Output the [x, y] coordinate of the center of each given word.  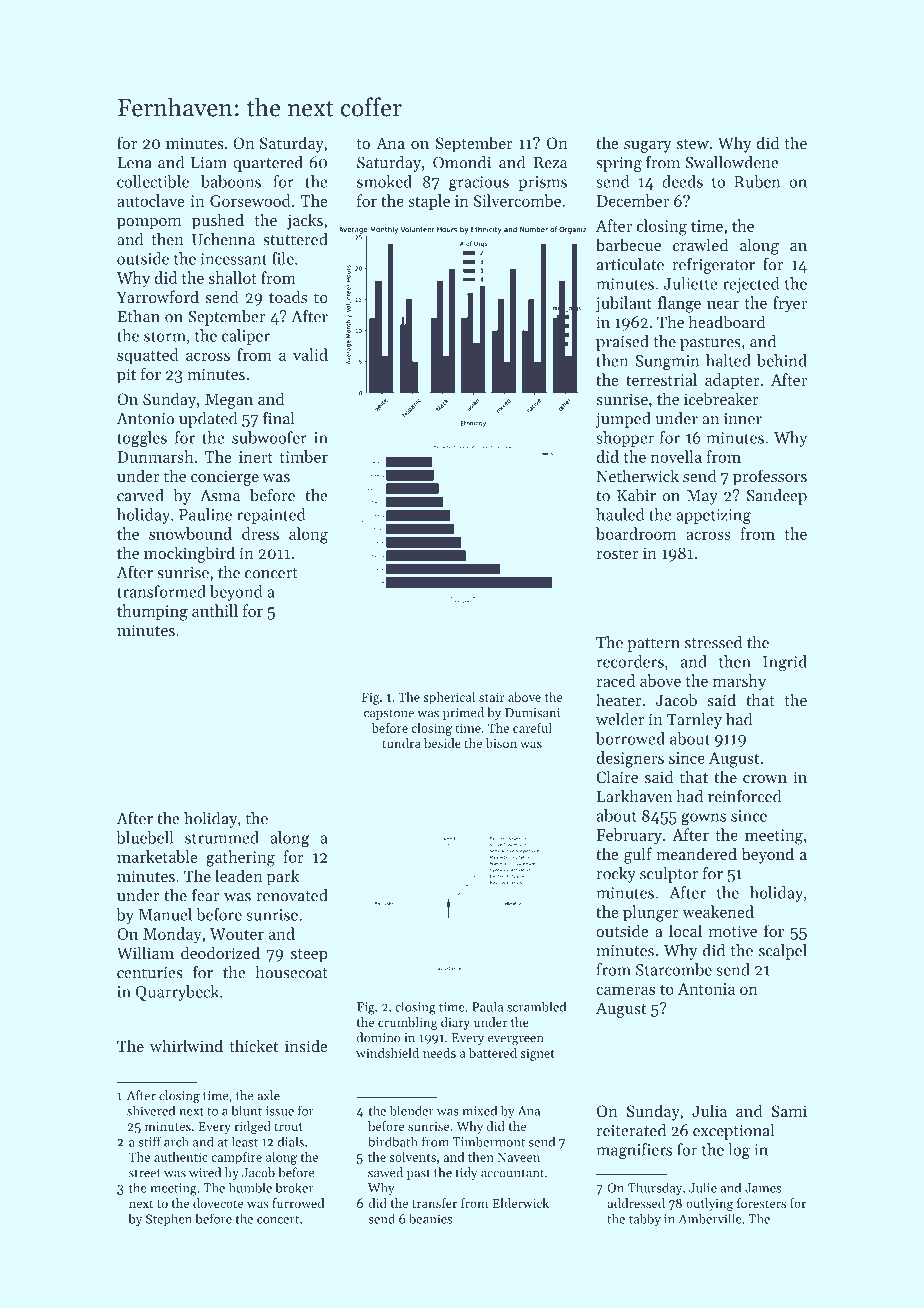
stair [492, 697]
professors [770, 477]
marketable [157, 856]
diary [455, 1023]
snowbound [190, 533]
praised [622, 343]
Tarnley [694, 721]
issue [280, 1111]
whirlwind [186, 1045]
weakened [718, 911]
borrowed [630, 738]
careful [532, 728]
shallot [233, 277]
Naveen [518, 1157]
